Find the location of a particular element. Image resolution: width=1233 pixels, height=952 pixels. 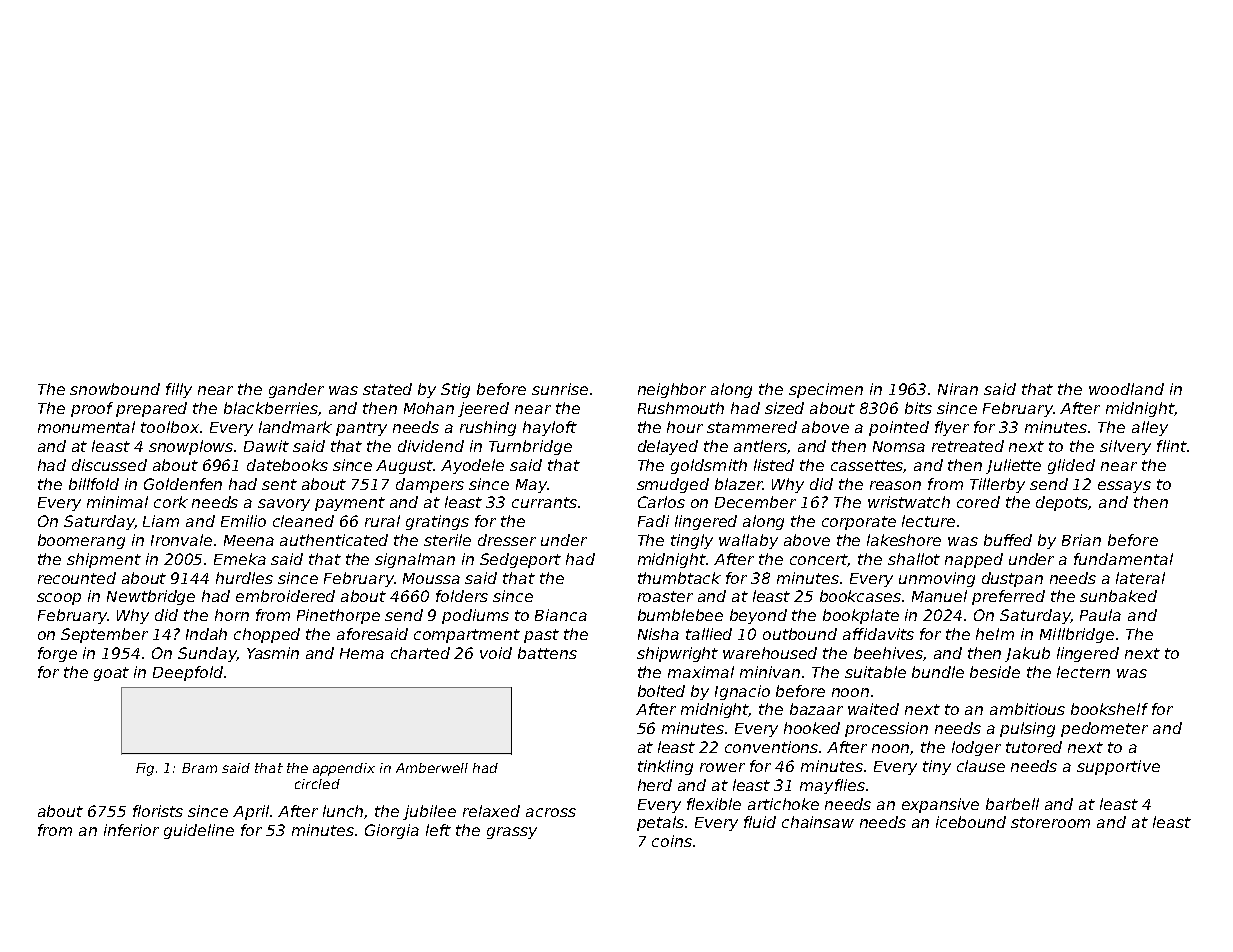

Rushmouth is located at coordinates (681, 408).
